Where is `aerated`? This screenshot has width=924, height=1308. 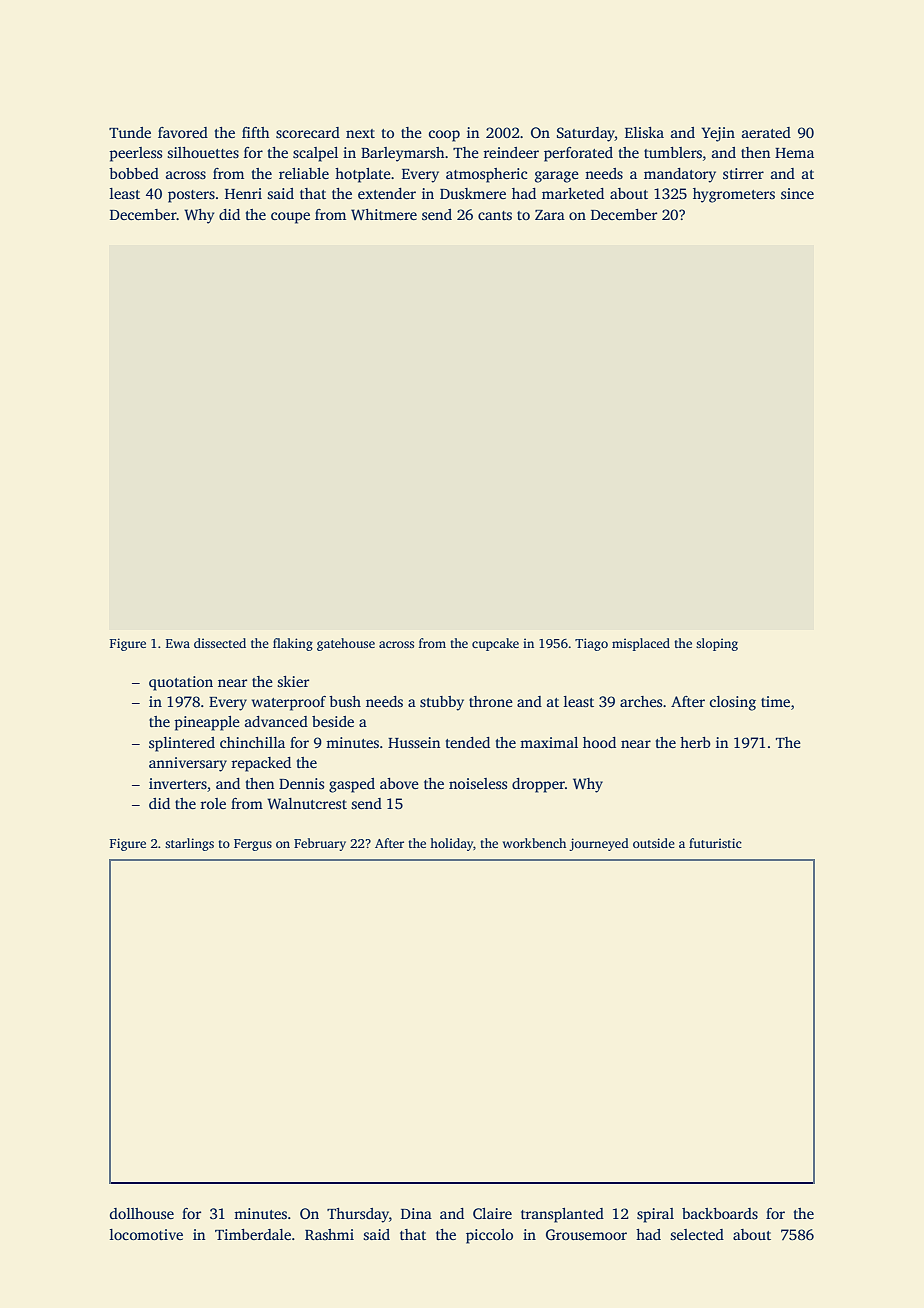 aerated is located at coordinates (766, 132).
